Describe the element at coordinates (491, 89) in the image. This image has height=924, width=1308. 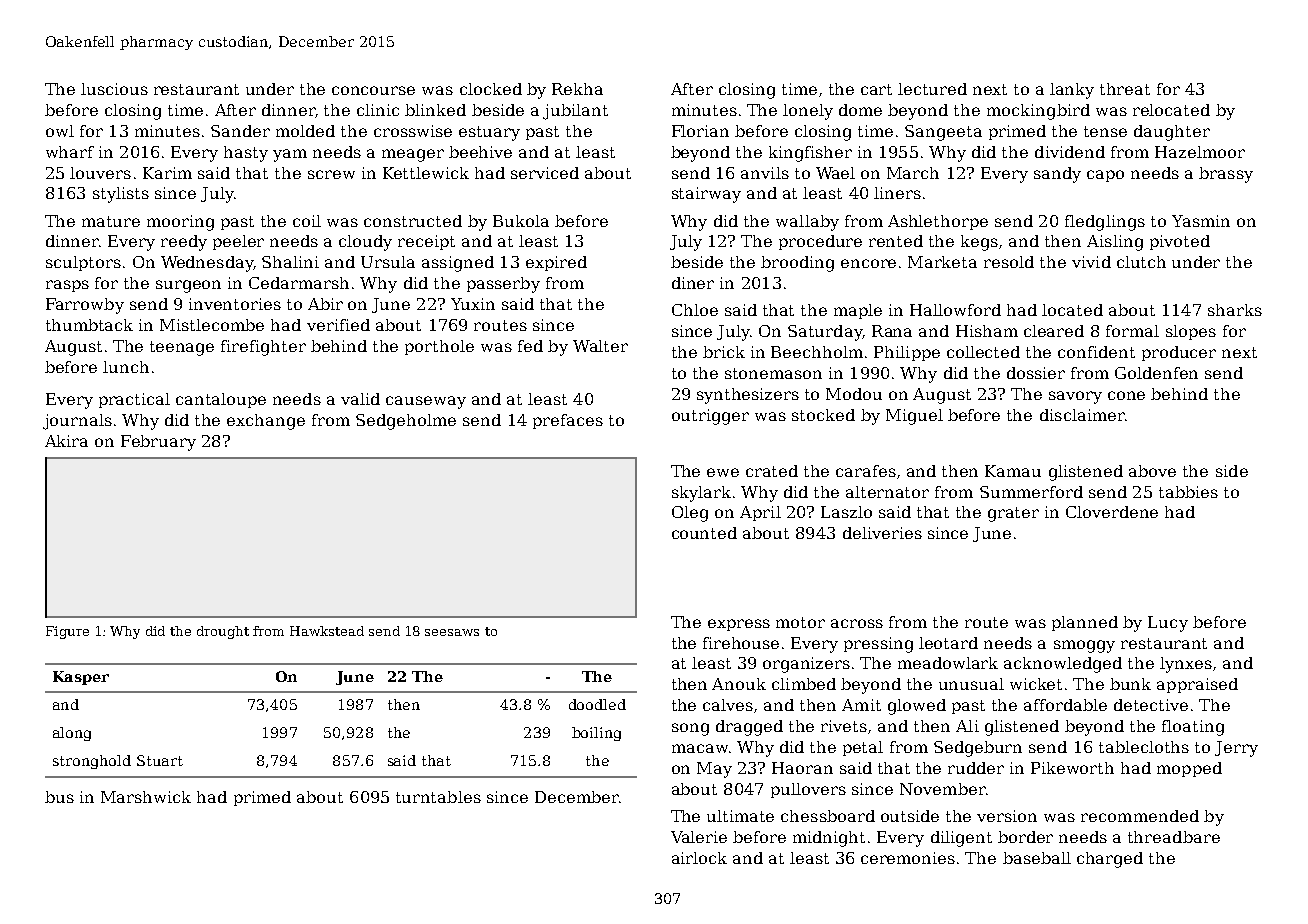
I see `clocked` at that location.
